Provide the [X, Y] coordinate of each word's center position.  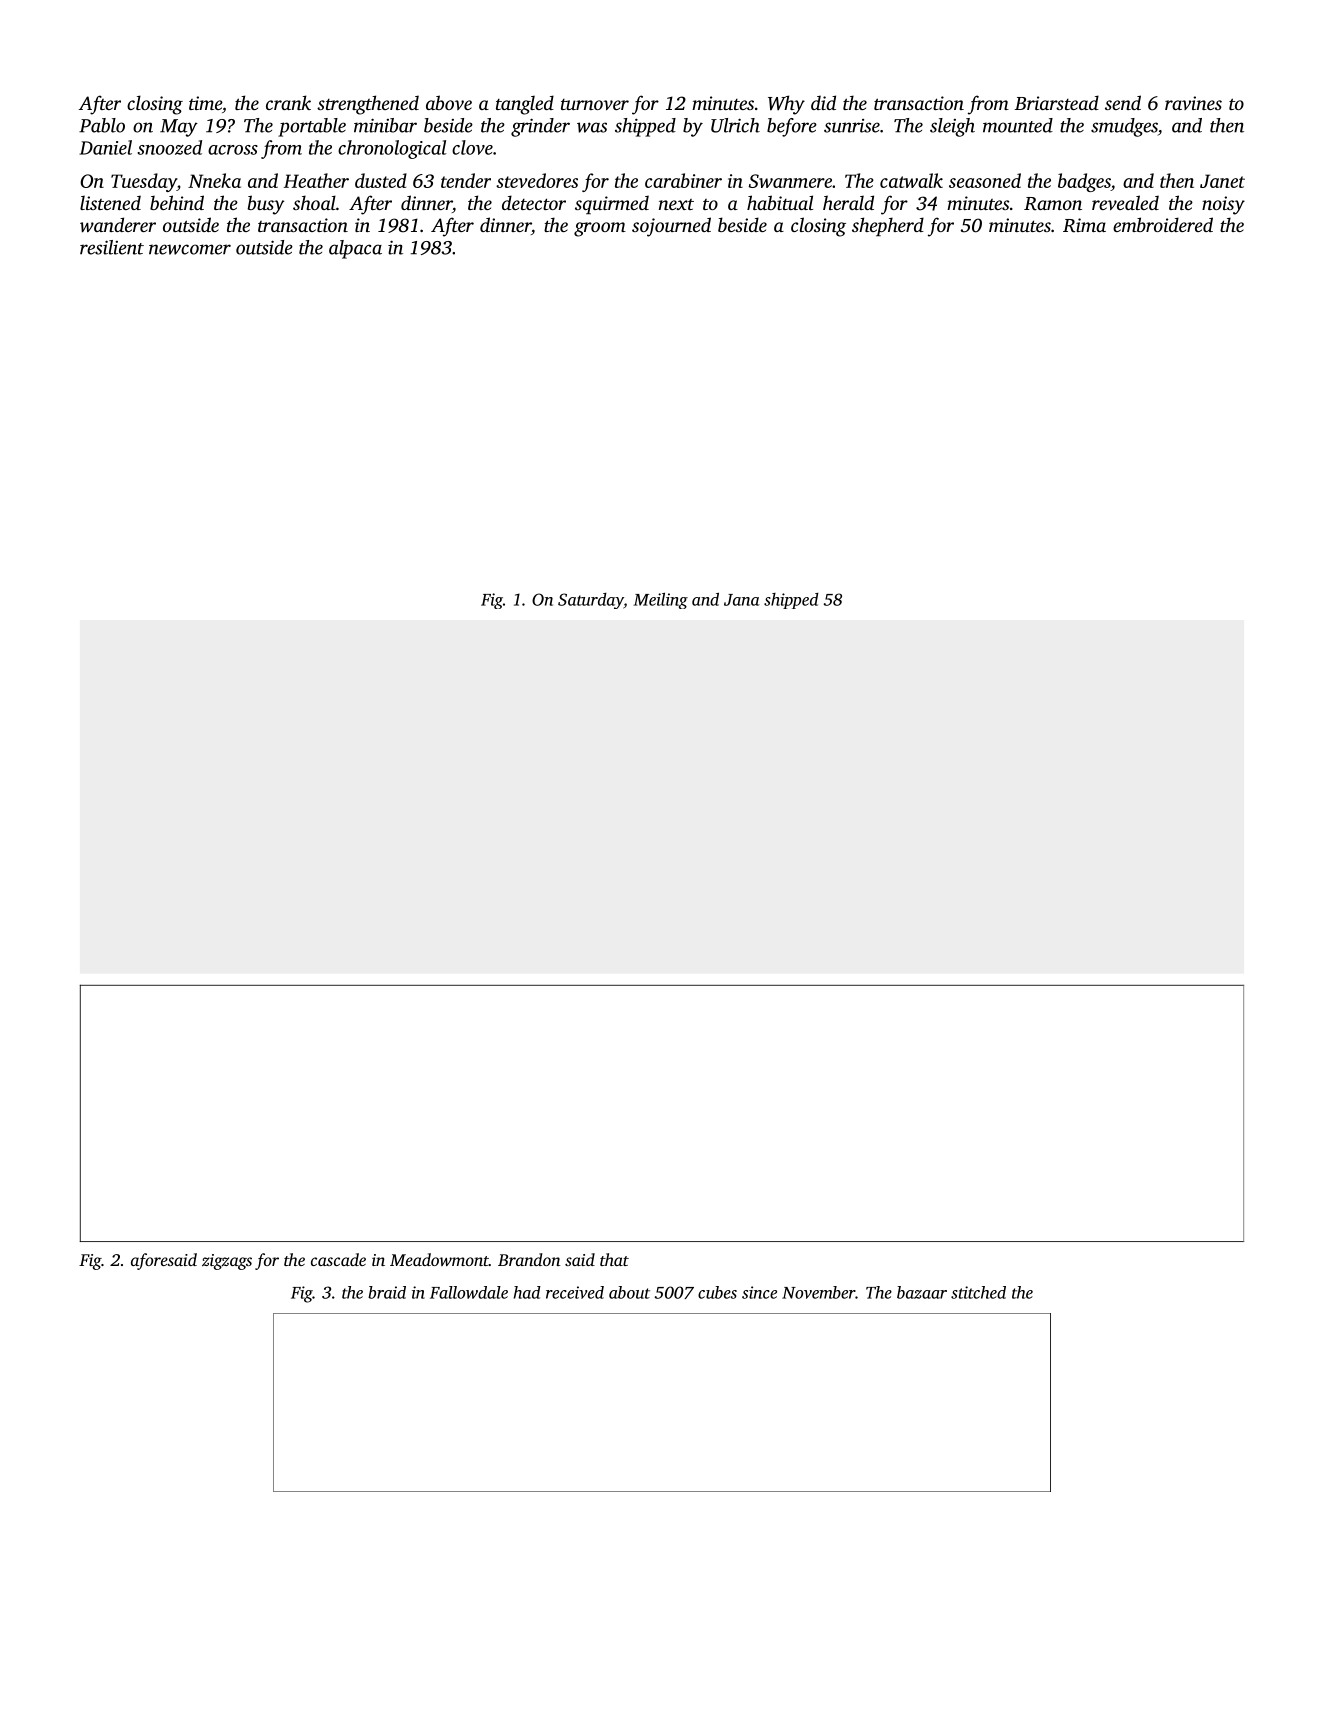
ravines [1193, 103]
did [823, 102]
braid [387, 1292]
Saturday [591, 601]
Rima [1084, 225]
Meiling [660, 601]
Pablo [102, 125]
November [819, 1292]
